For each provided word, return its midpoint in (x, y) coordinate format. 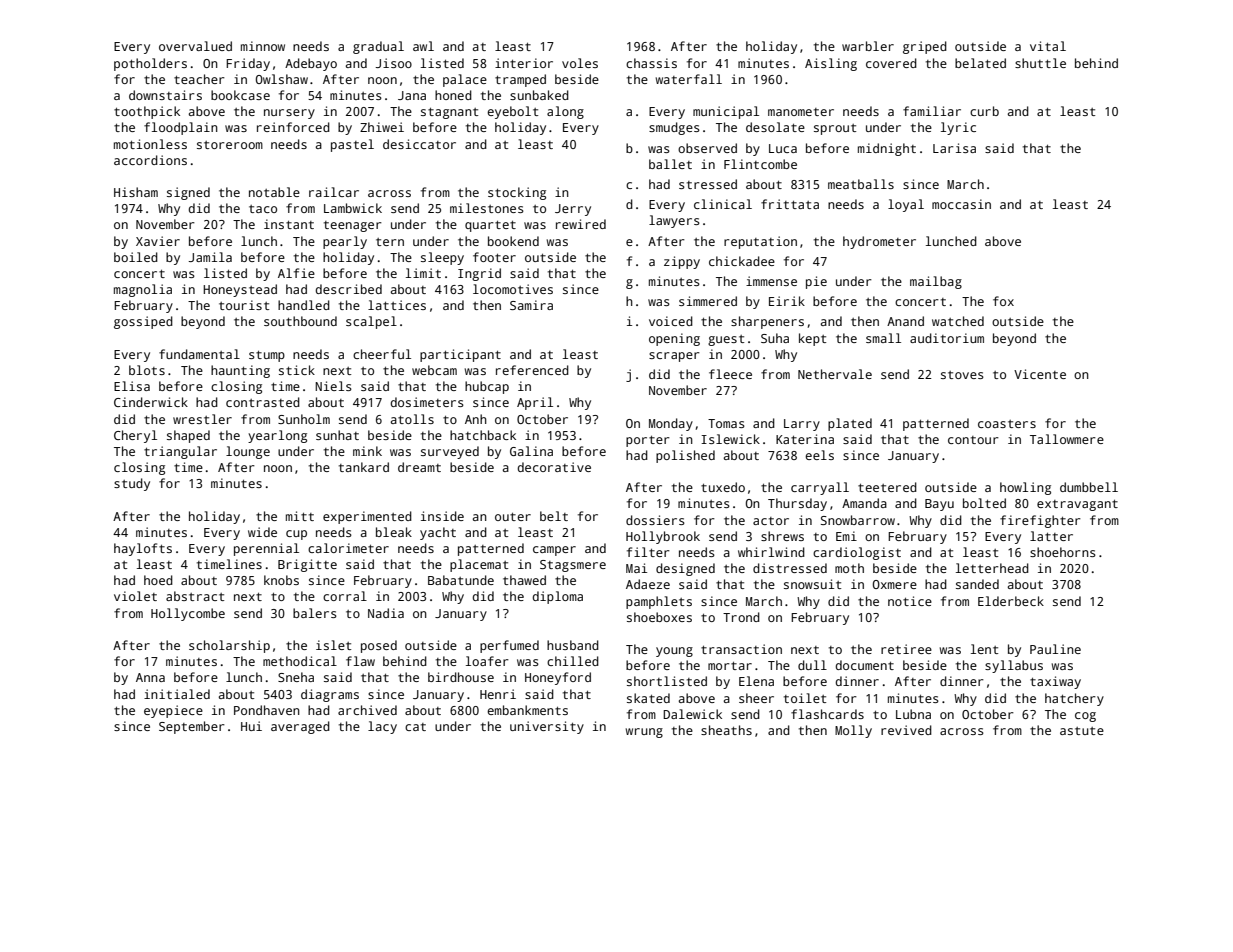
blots (147, 370)
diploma (557, 597)
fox (1003, 301)
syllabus (1014, 666)
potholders (150, 64)
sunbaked (539, 95)
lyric (958, 128)
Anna (150, 677)
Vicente (1040, 374)
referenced (532, 370)
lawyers (674, 221)
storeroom (230, 145)
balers (315, 613)
